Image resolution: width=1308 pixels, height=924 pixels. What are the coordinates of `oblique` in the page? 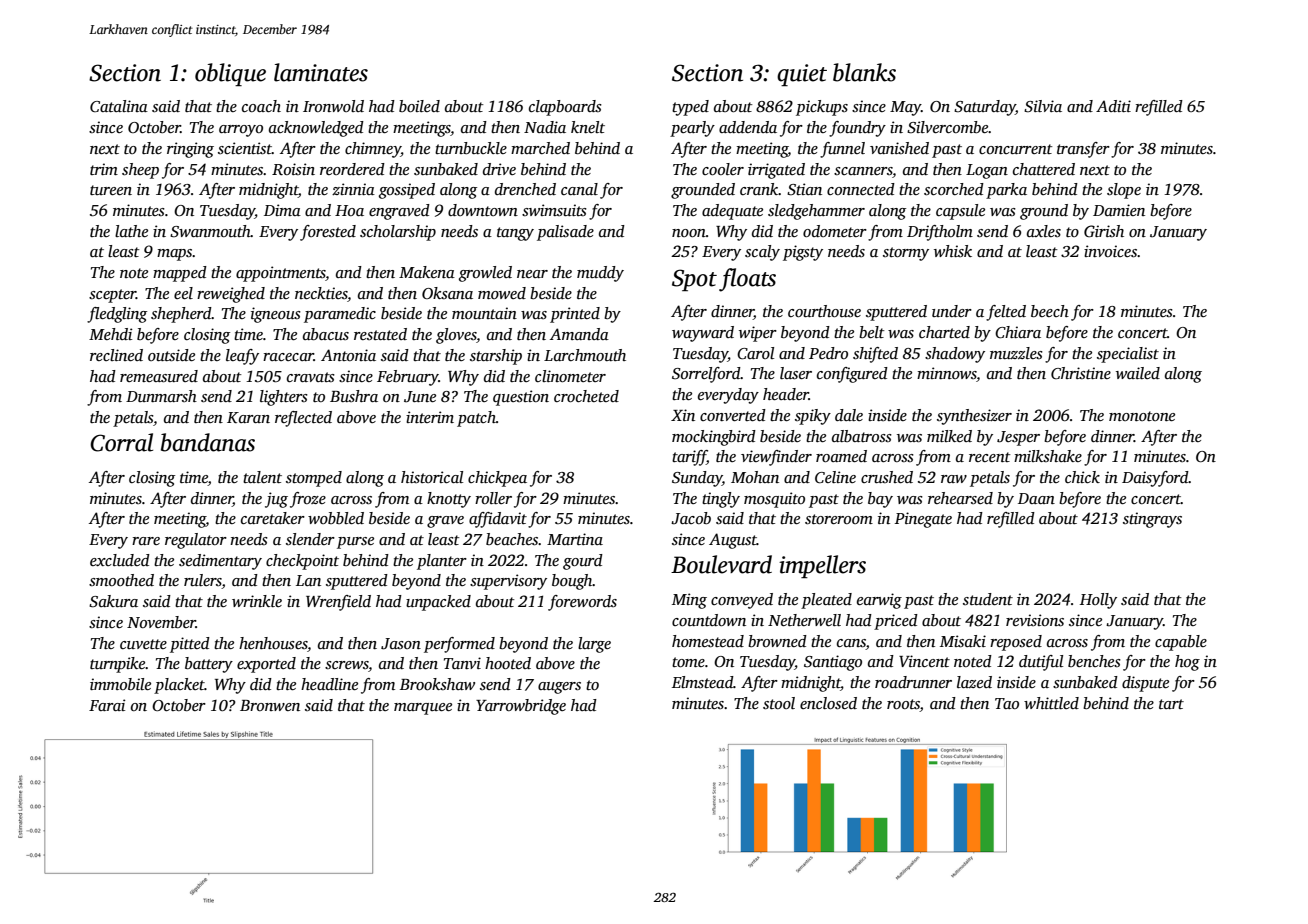 It's located at (230, 74).
